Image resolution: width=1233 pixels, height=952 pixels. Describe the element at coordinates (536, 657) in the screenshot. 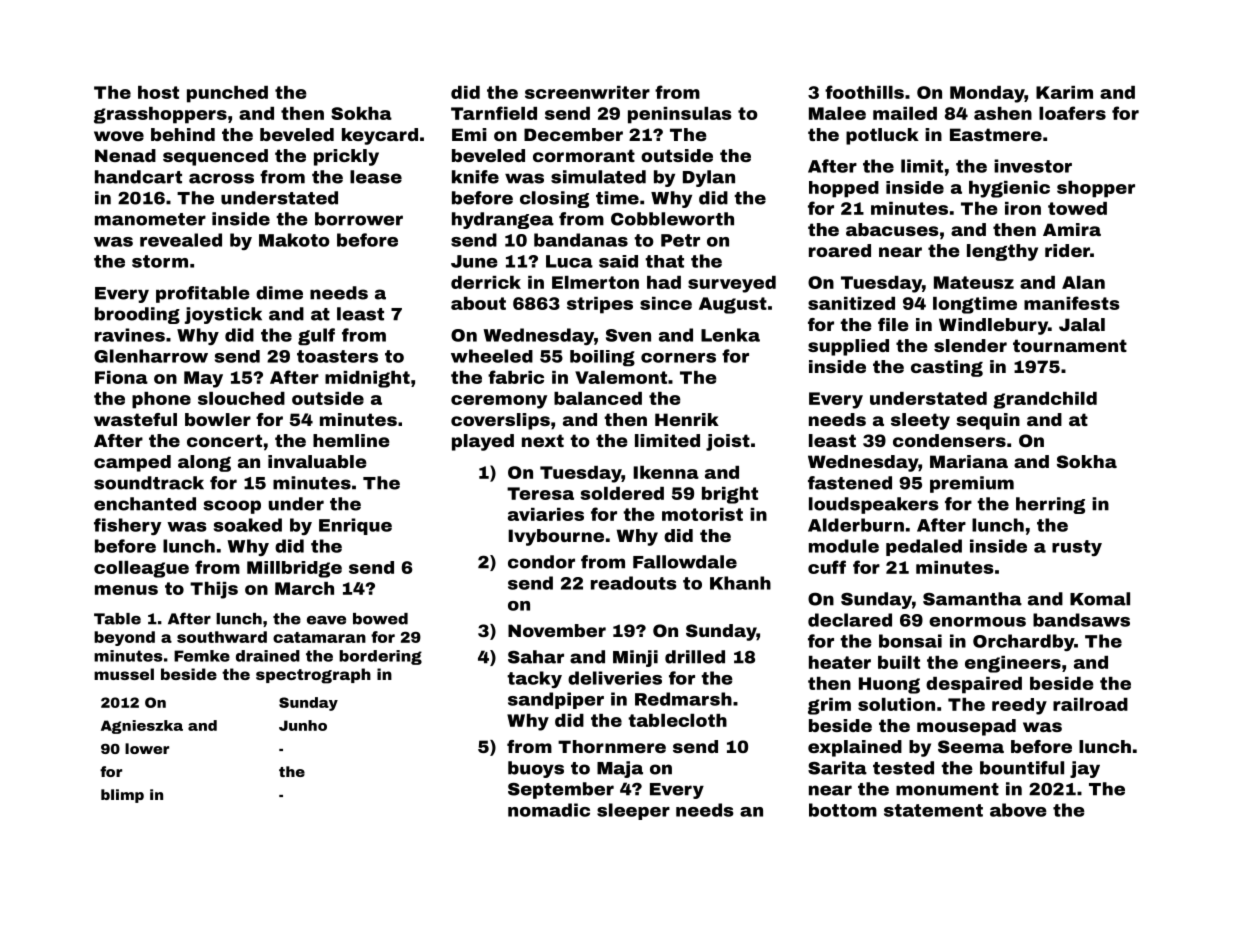

I see `Sahar` at that location.
